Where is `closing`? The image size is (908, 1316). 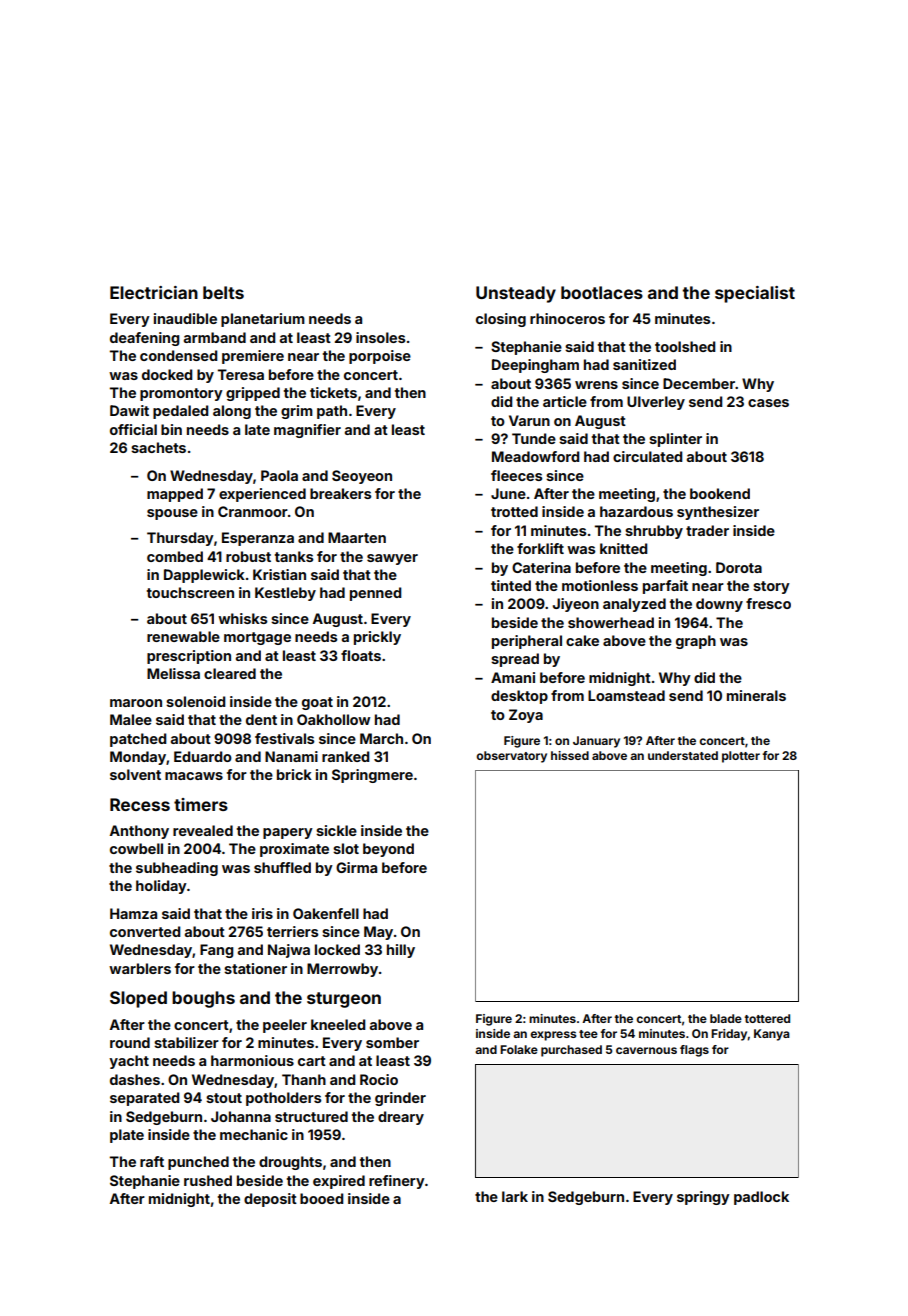 closing is located at coordinates (501, 320).
